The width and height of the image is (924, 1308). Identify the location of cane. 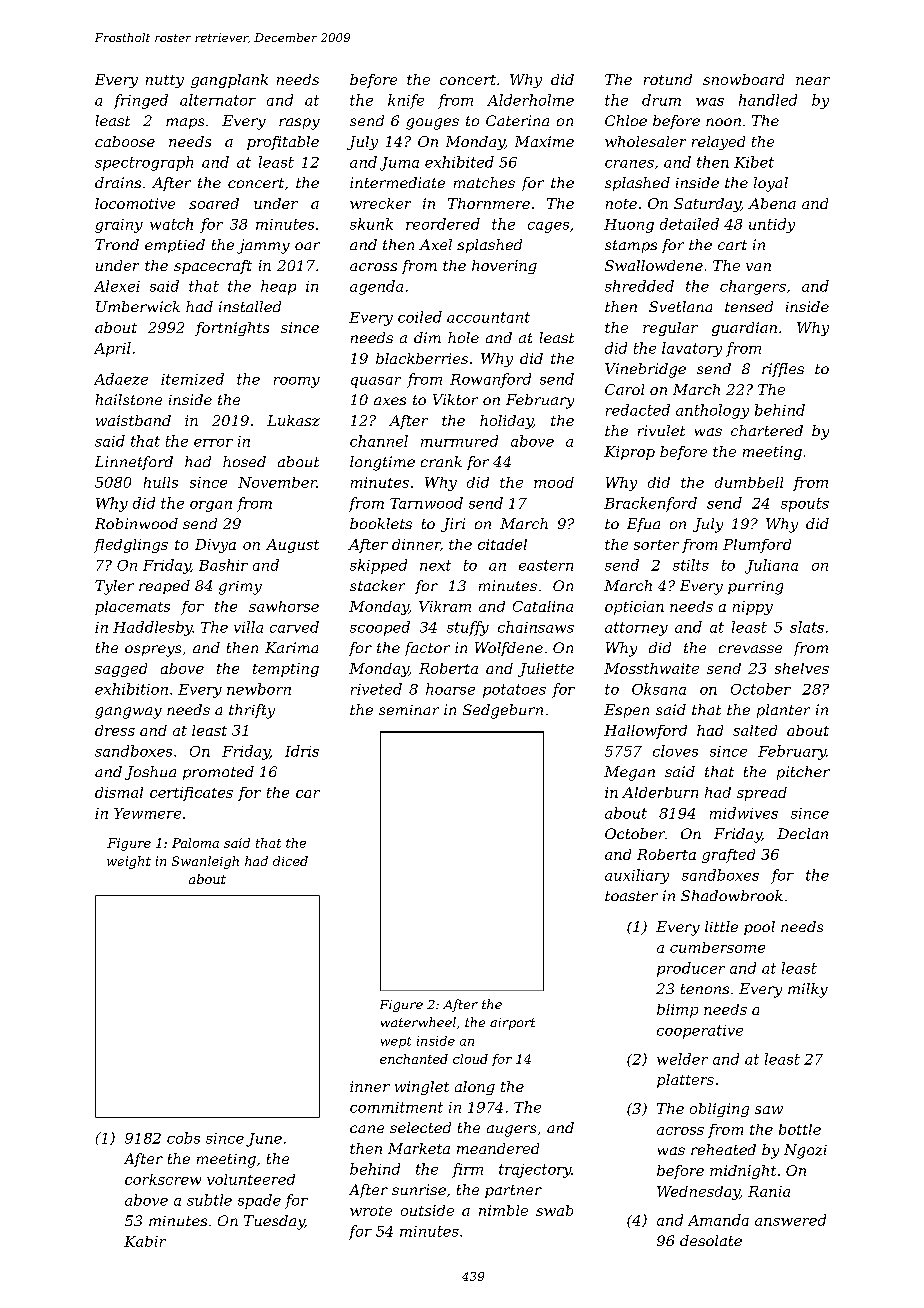
(367, 1129).
